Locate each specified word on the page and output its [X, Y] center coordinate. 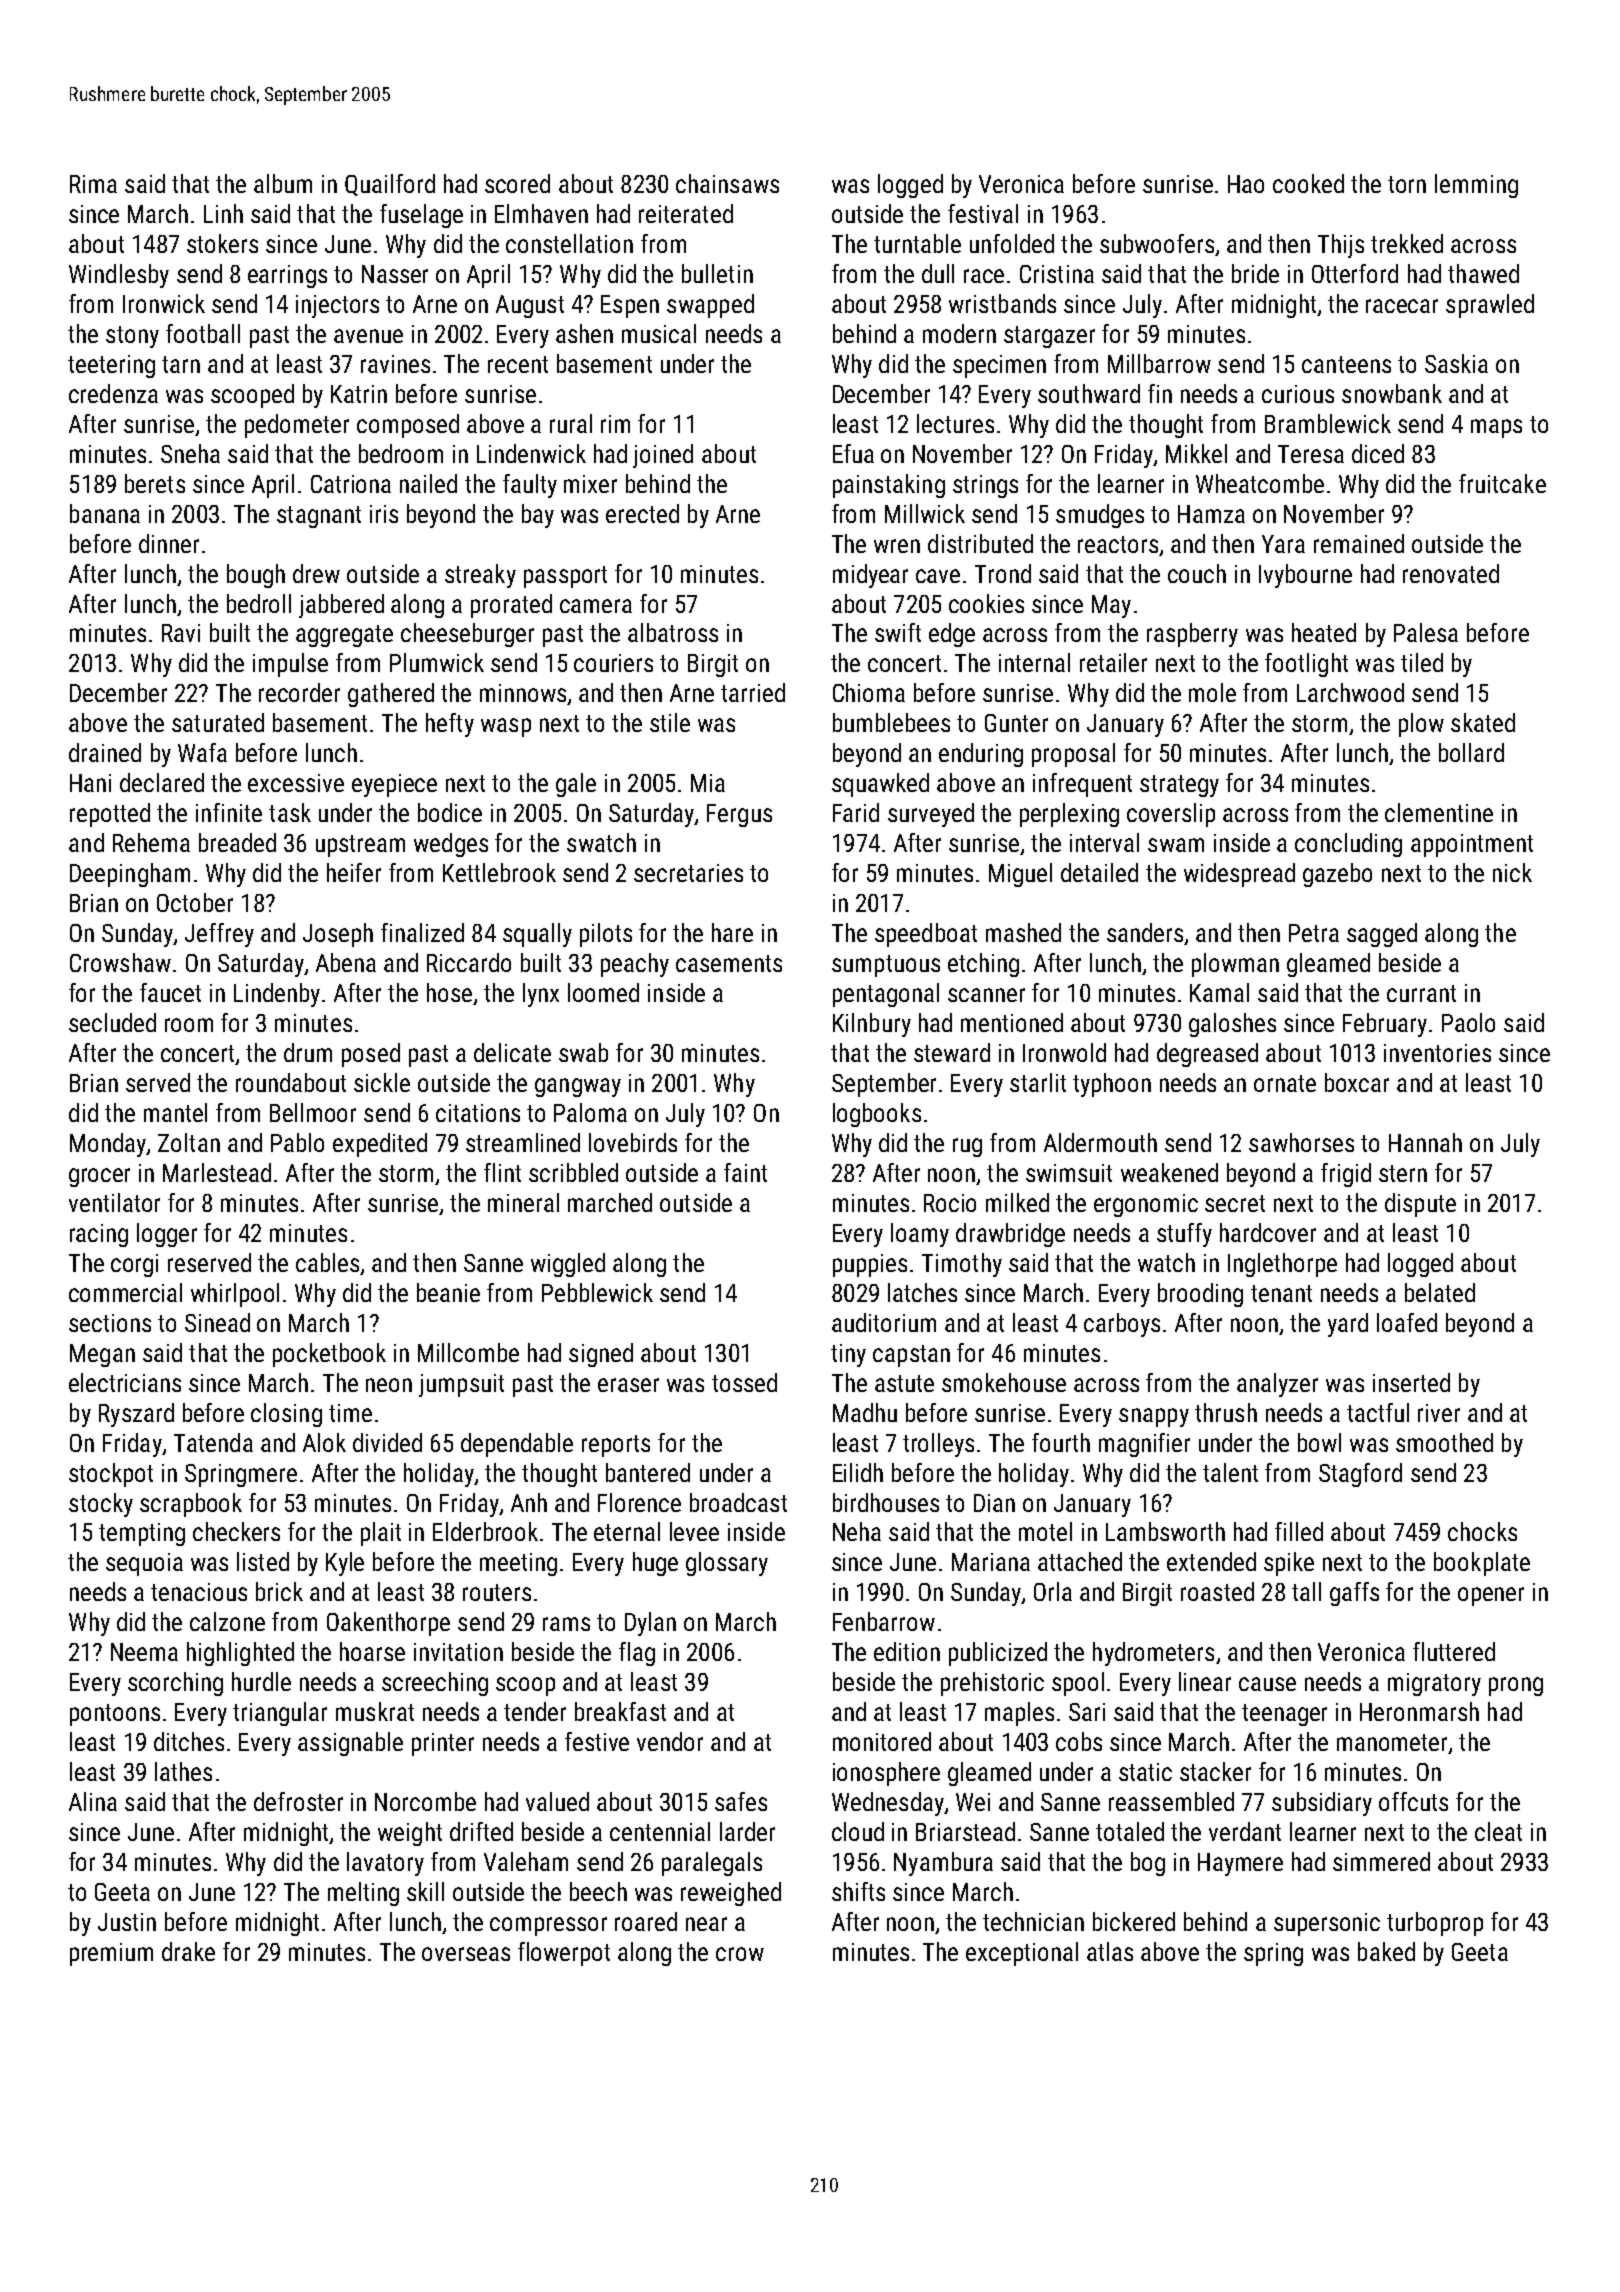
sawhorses [1301, 1142]
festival [983, 213]
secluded [112, 1022]
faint [745, 1172]
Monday [108, 1145]
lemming [1476, 186]
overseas [466, 1954]
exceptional [1022, 1954]
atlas [1110, 1951]
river [1439, 1413]
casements [729, 963]
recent [518, 364]
